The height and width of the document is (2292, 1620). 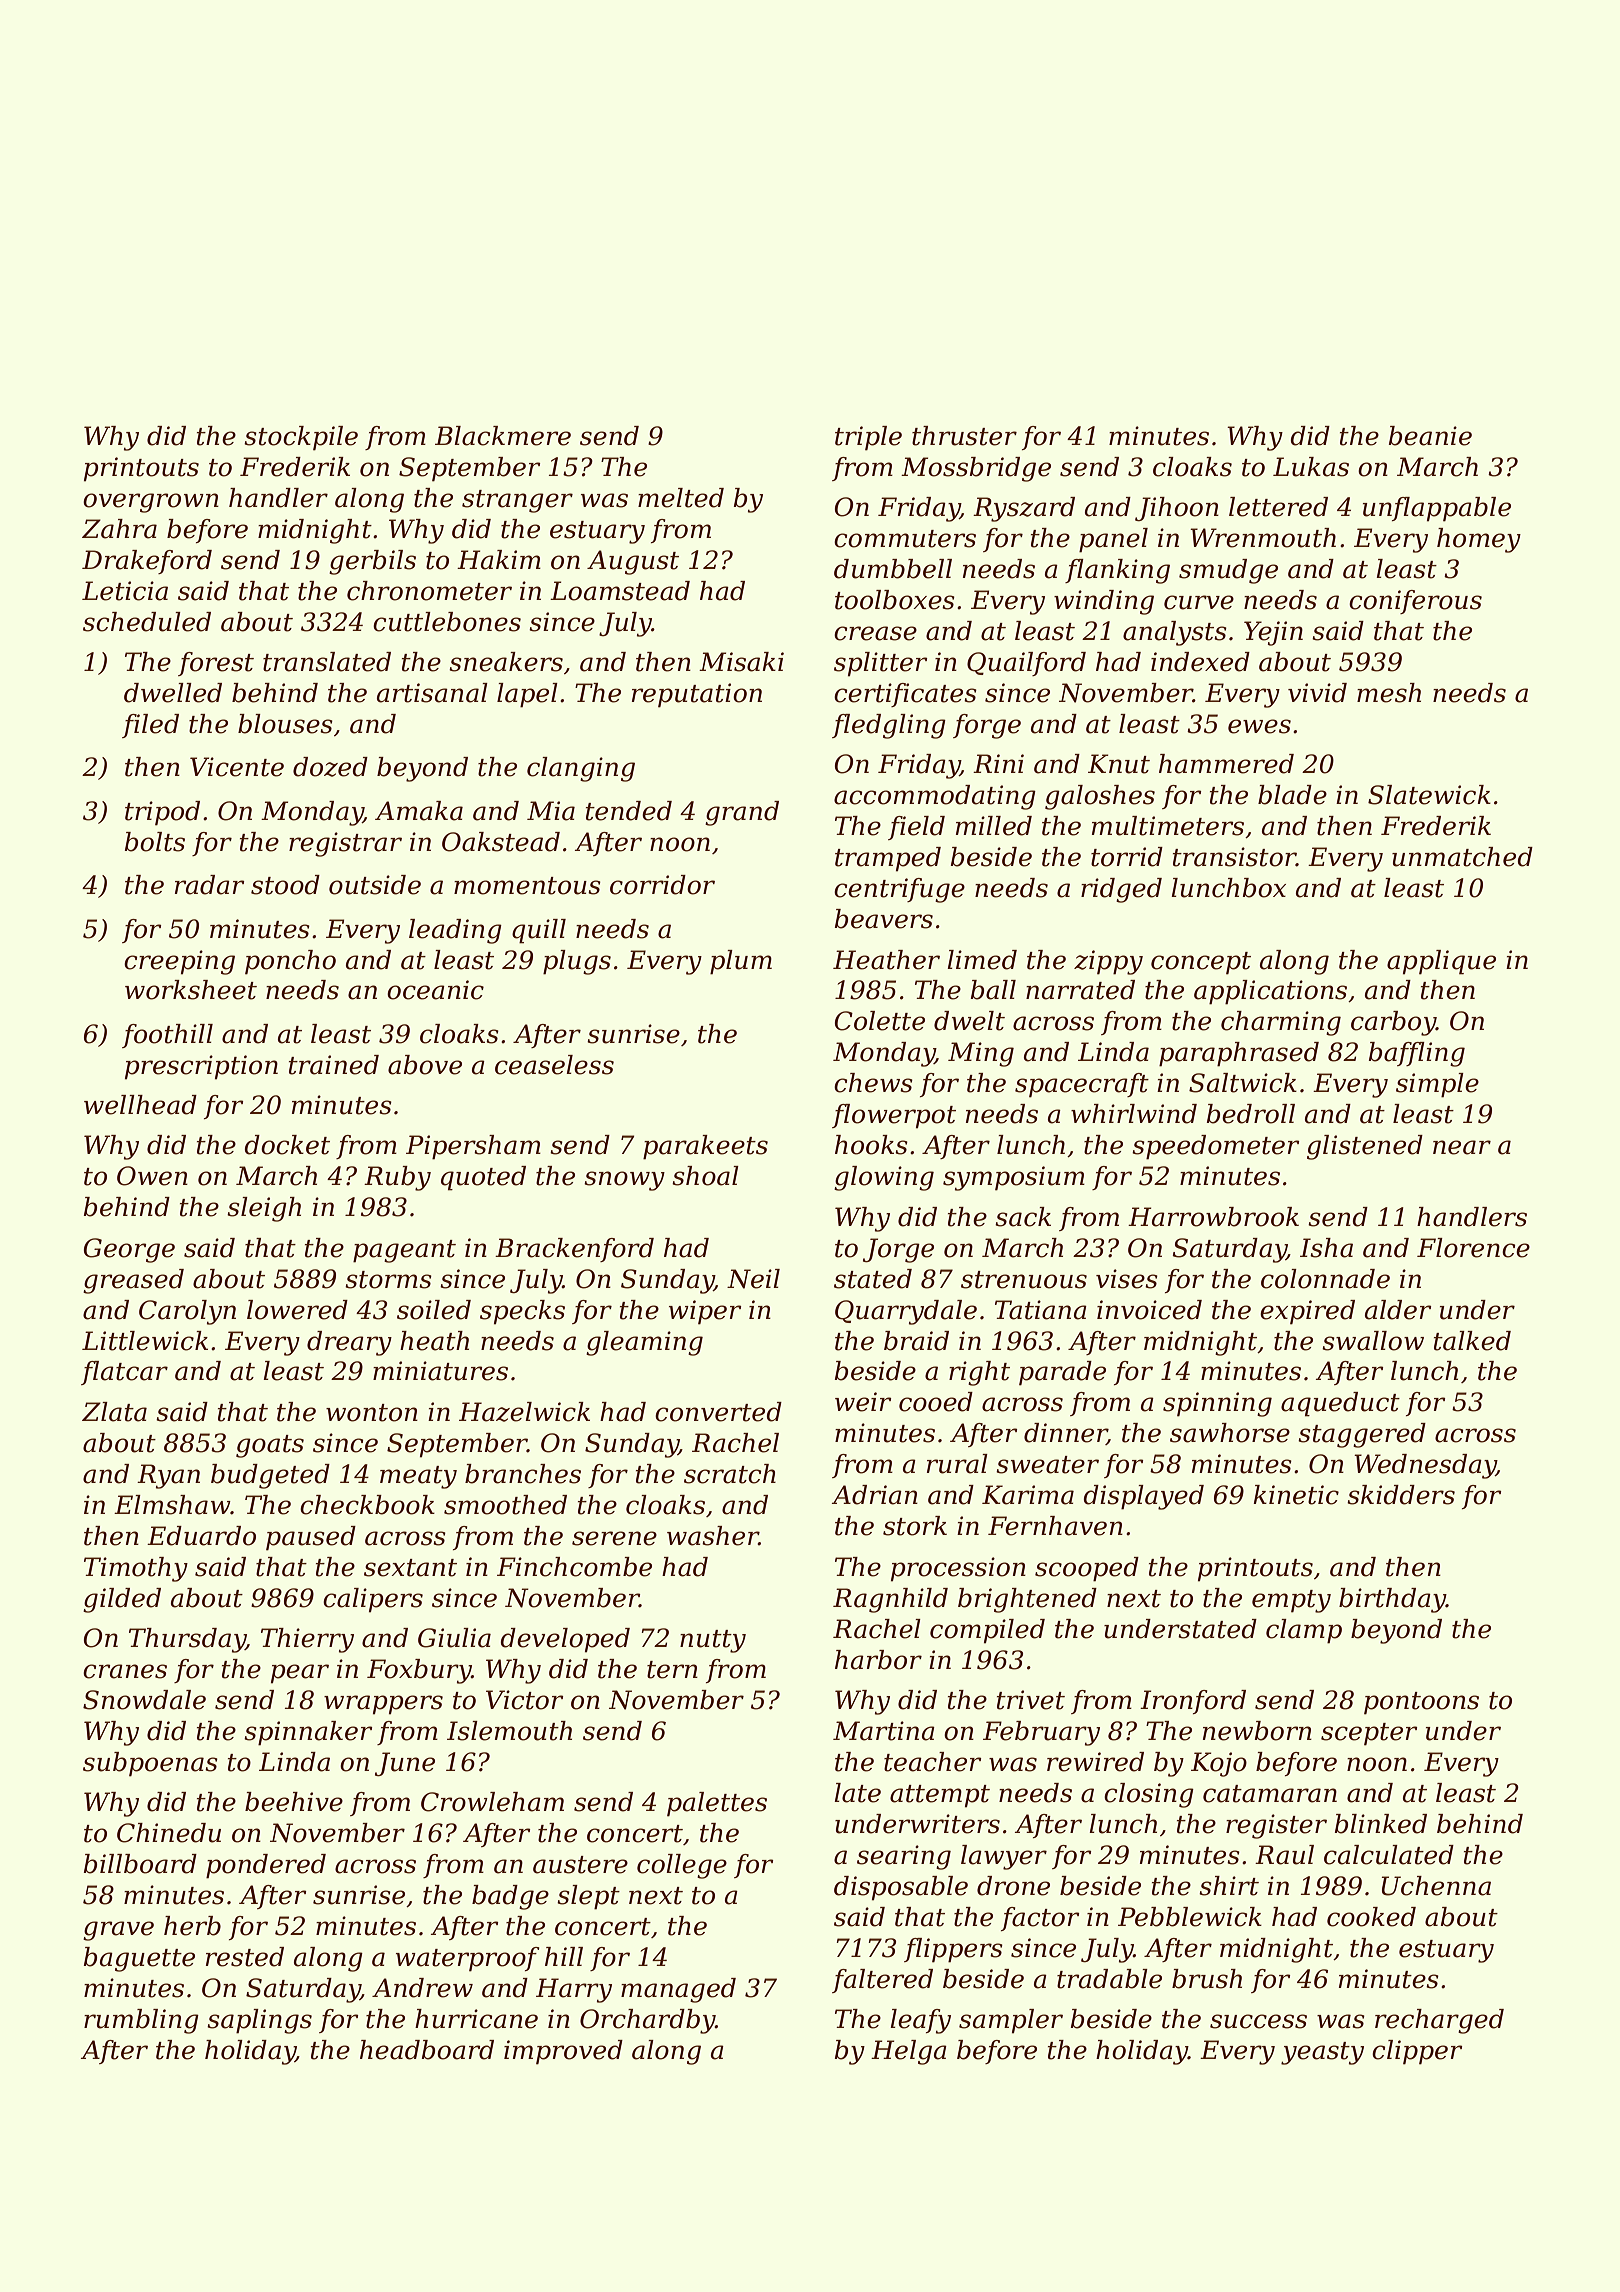 I want to click on beavers, so click(x=884, y=919).
